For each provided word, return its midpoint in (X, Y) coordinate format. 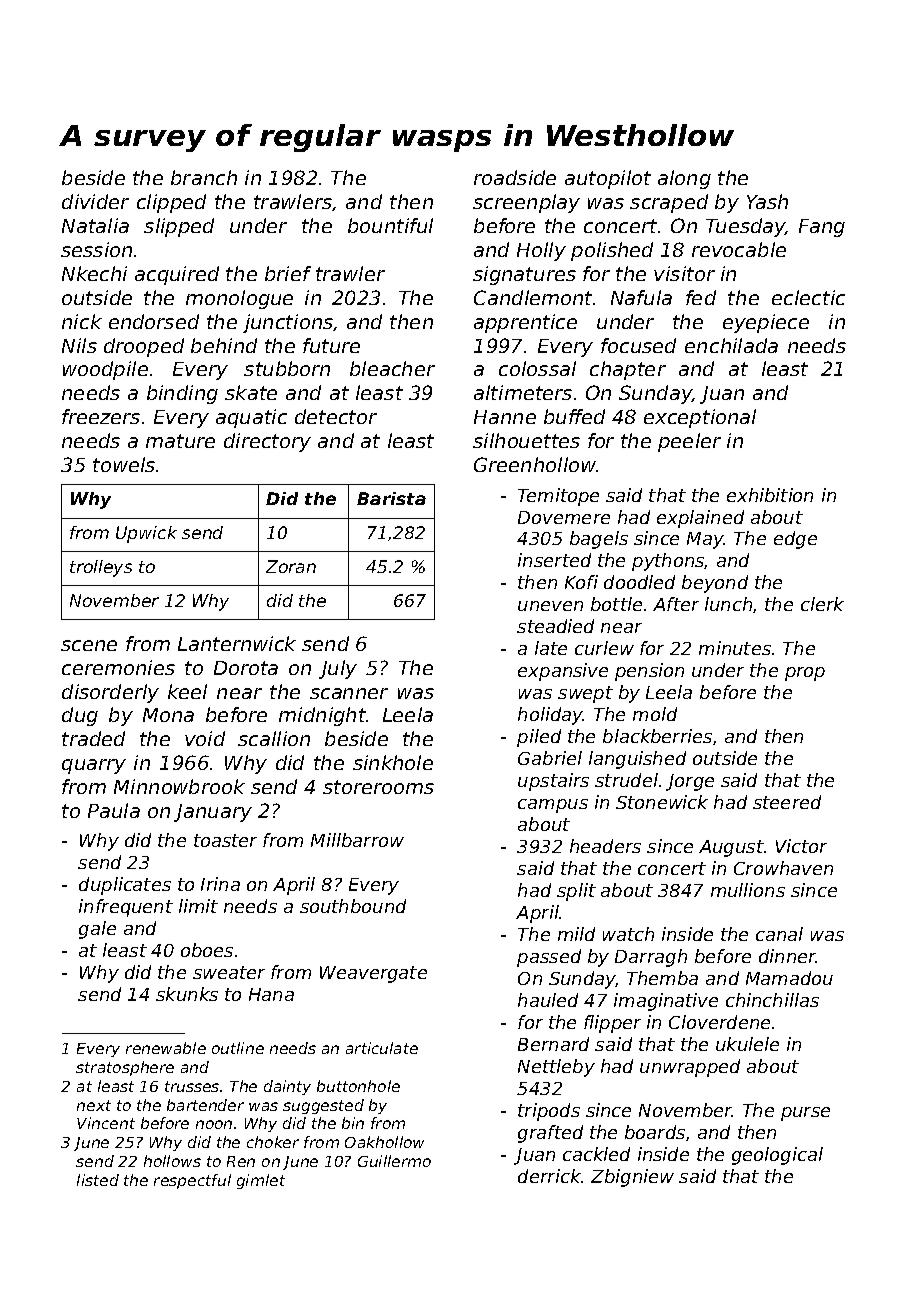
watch (628, 934)
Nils (79, 345)
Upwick (146, 534)
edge (795, 540)
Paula (114, 810)
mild (576, 934)
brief (288, 273)
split (576, 892)
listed (98, 1180)
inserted (554, 560)
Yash (767, 201)
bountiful (390, 225)
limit (198, 906)
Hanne (505, 417)
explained (700, 519)
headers (605, 846)
